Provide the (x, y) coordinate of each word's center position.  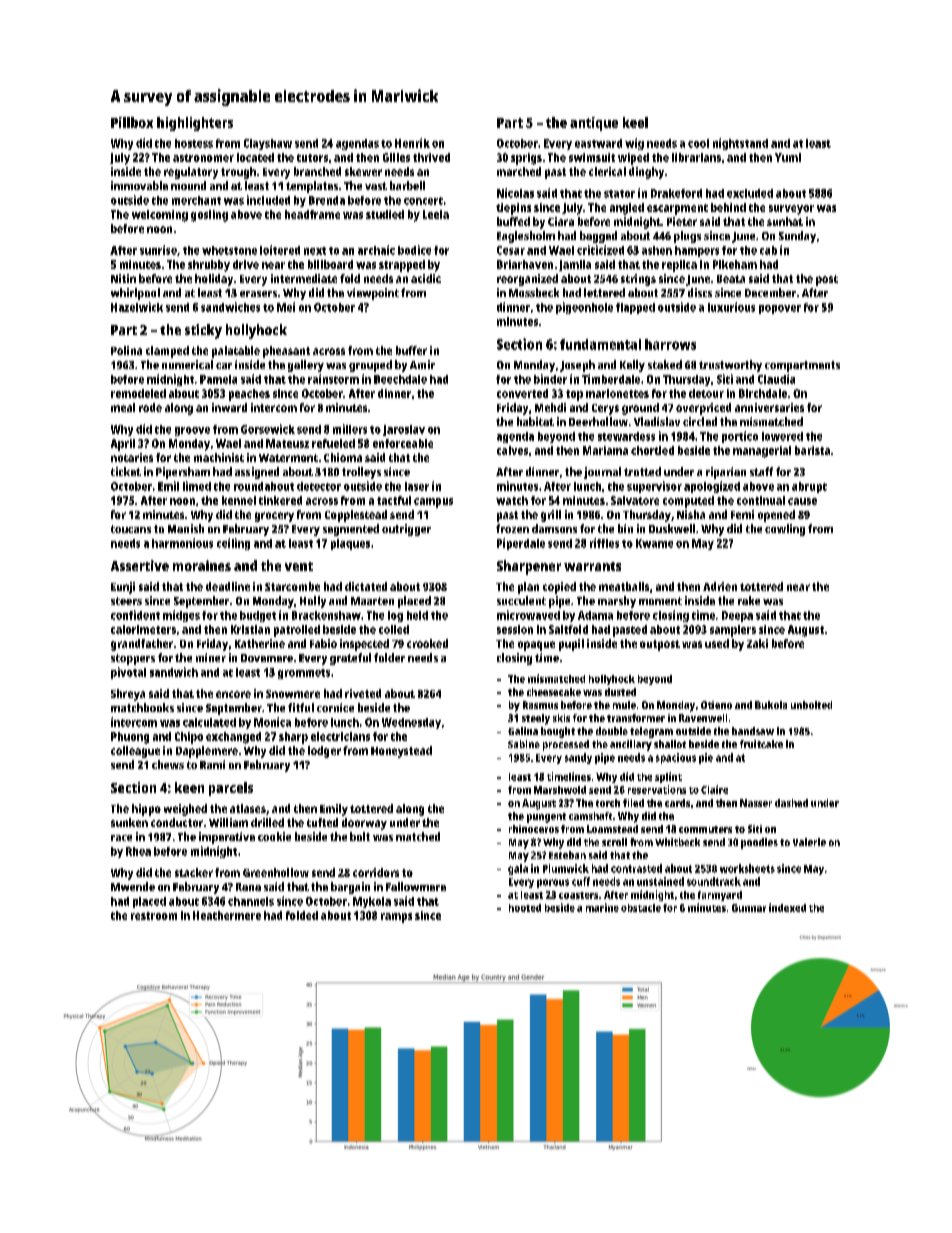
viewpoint (373, 294)
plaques (350, 544)
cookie (274, 836)
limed (197, 486)
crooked (427, 643)
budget (258, 616)
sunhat (785, 221)
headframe (312, 214)
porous (553, 883)
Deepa (737, 616)
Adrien (720, 586)
